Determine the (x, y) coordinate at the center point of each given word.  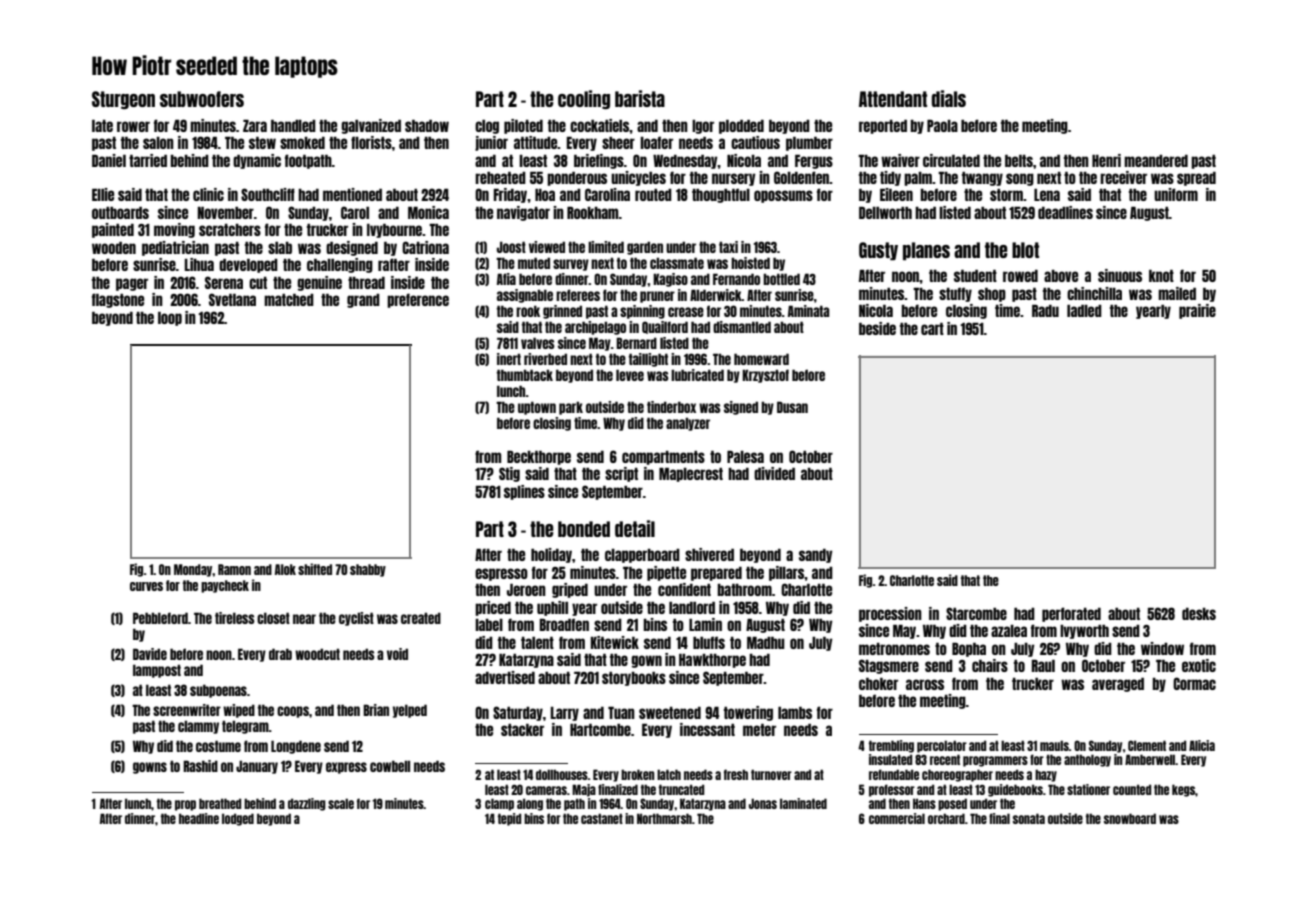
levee (630, 375)
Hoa (545, 195)
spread (1196, 179)
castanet (602, 818)
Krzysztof (765, 376)
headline (199, 818)
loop (170, 319)
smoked (302, 143)
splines (524, 492)
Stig (509, 474)
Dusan (792, 407)
